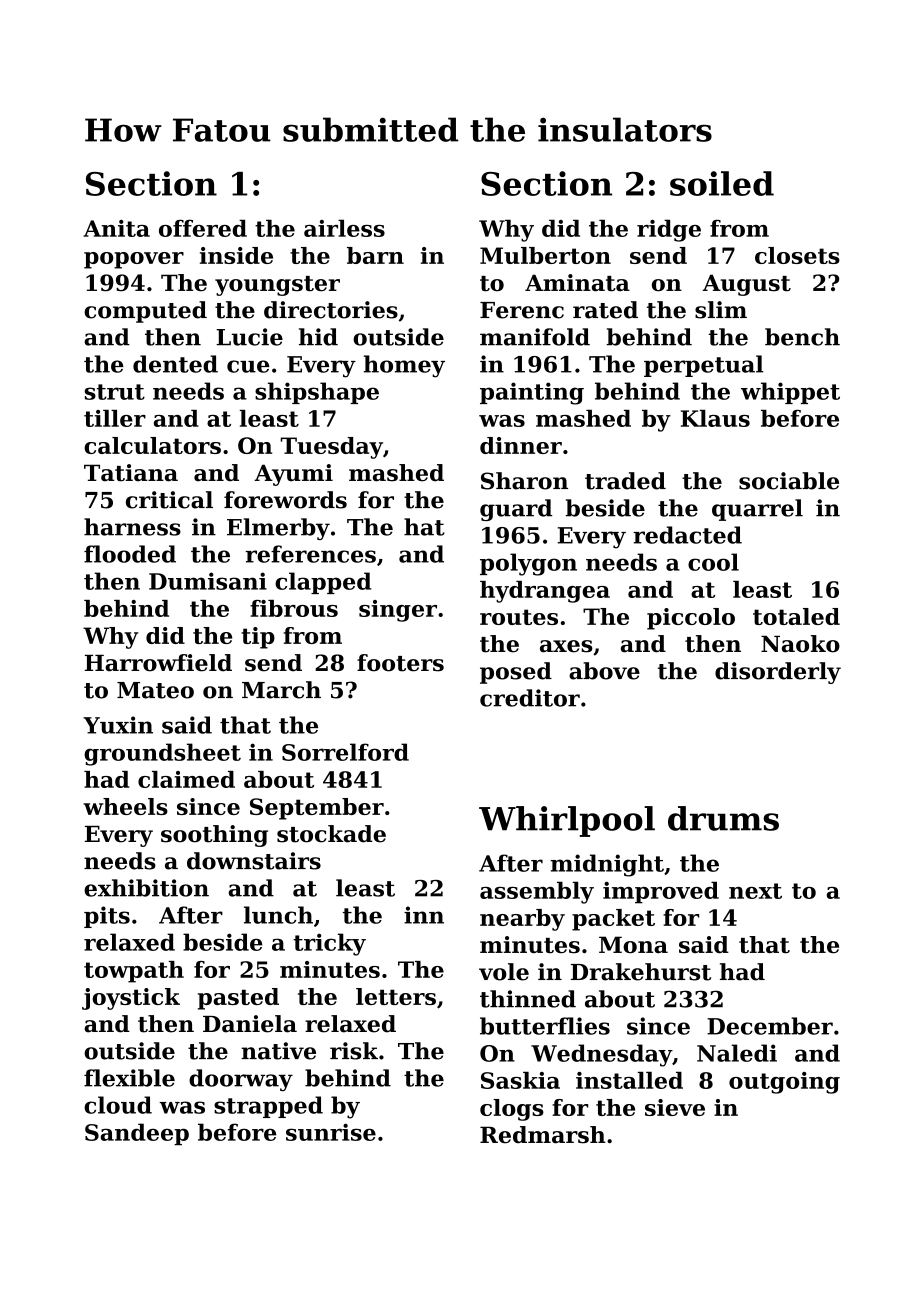  I want to click on quarrel, so click(757, 510).
